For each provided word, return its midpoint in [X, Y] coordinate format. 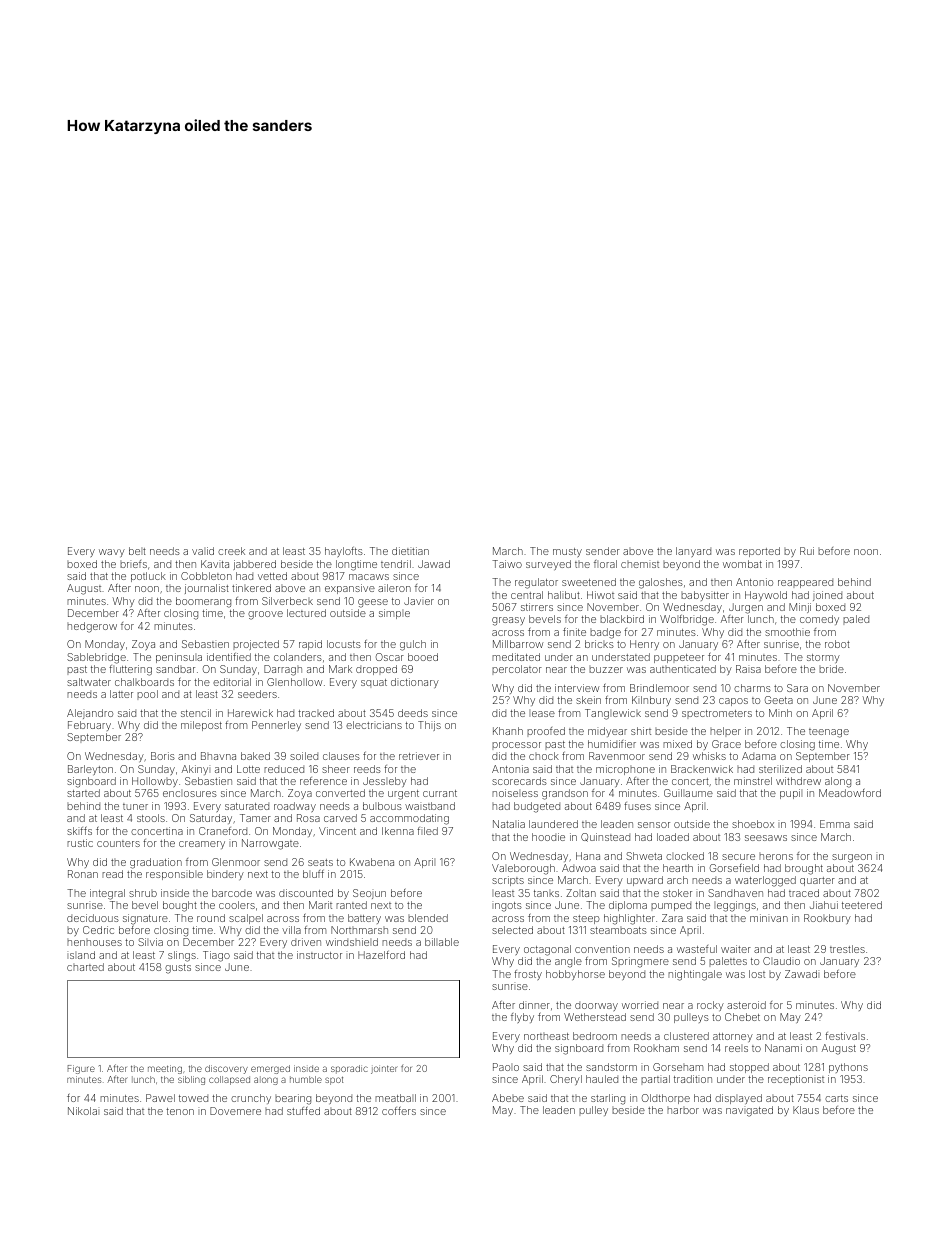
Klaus [806, 1110]
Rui [807, 551]
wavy [112, 553]
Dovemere [235, 1111]
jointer [384, 1069]
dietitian [410, 551]
